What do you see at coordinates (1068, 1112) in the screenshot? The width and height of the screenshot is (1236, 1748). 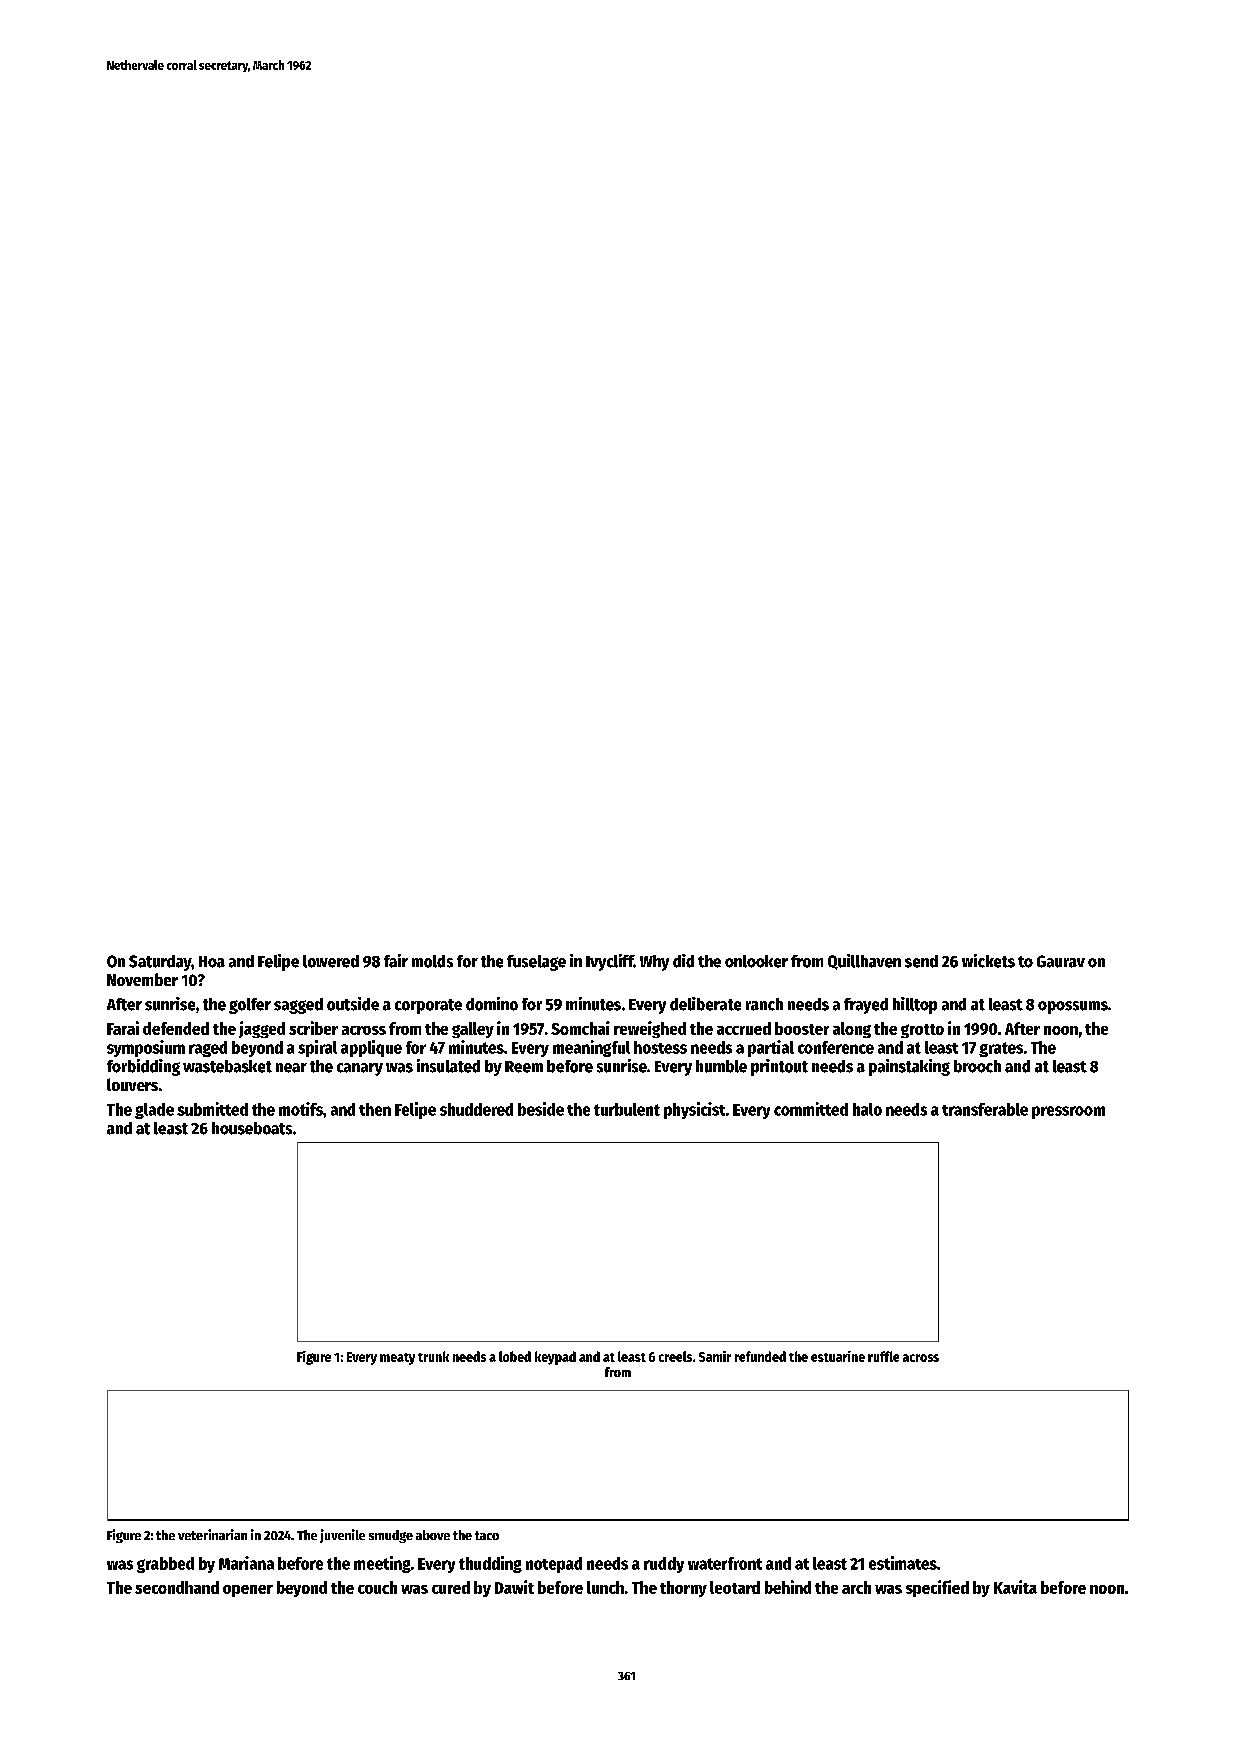 I see `pressroom` at bounding box center [1068, 1112].
